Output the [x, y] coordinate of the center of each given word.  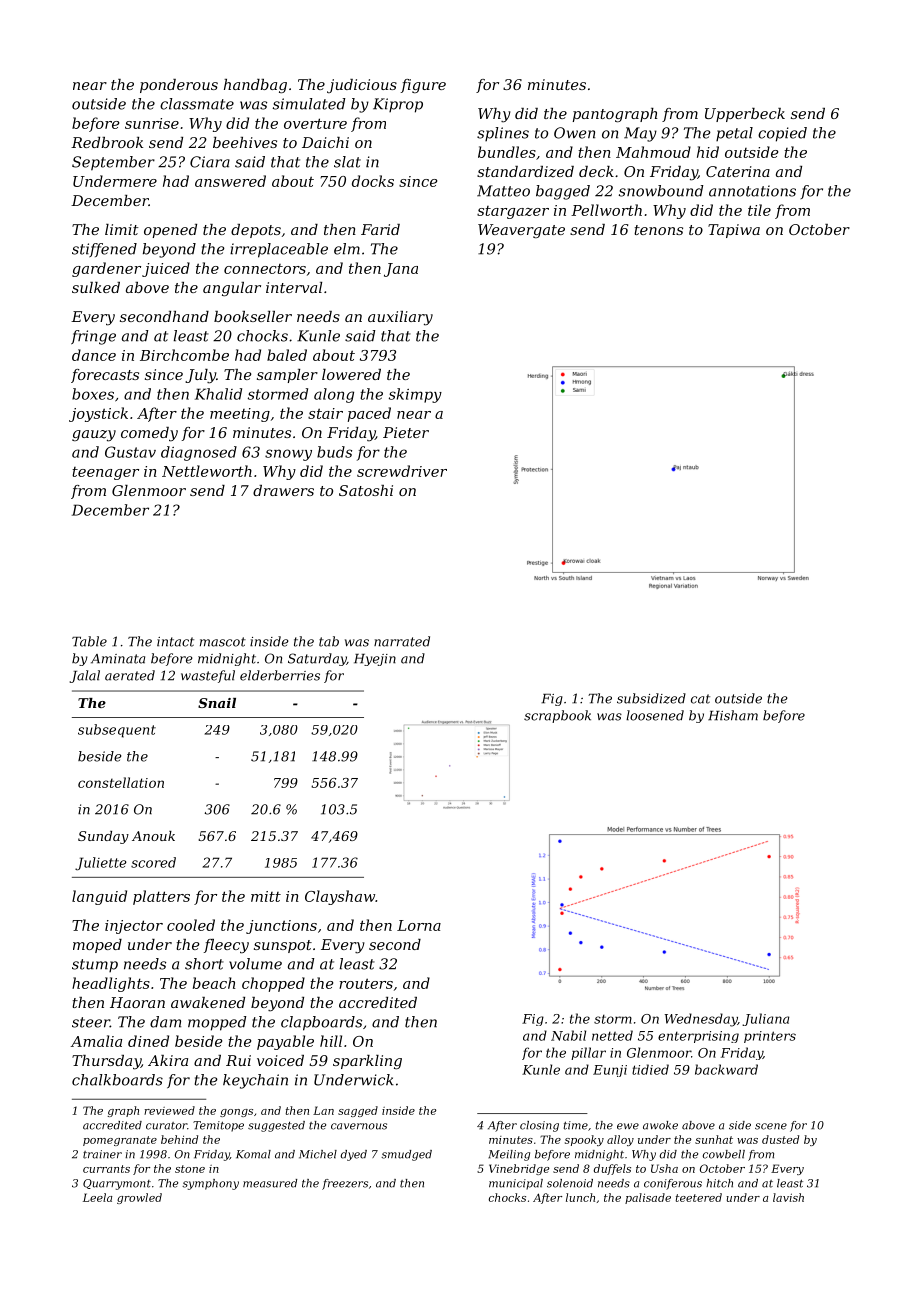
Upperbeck [745, 115]
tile [759, 210]
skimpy [415, 395]
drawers [283, 490]
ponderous [179, 86]
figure [423, 86]
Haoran [137, 1002]
